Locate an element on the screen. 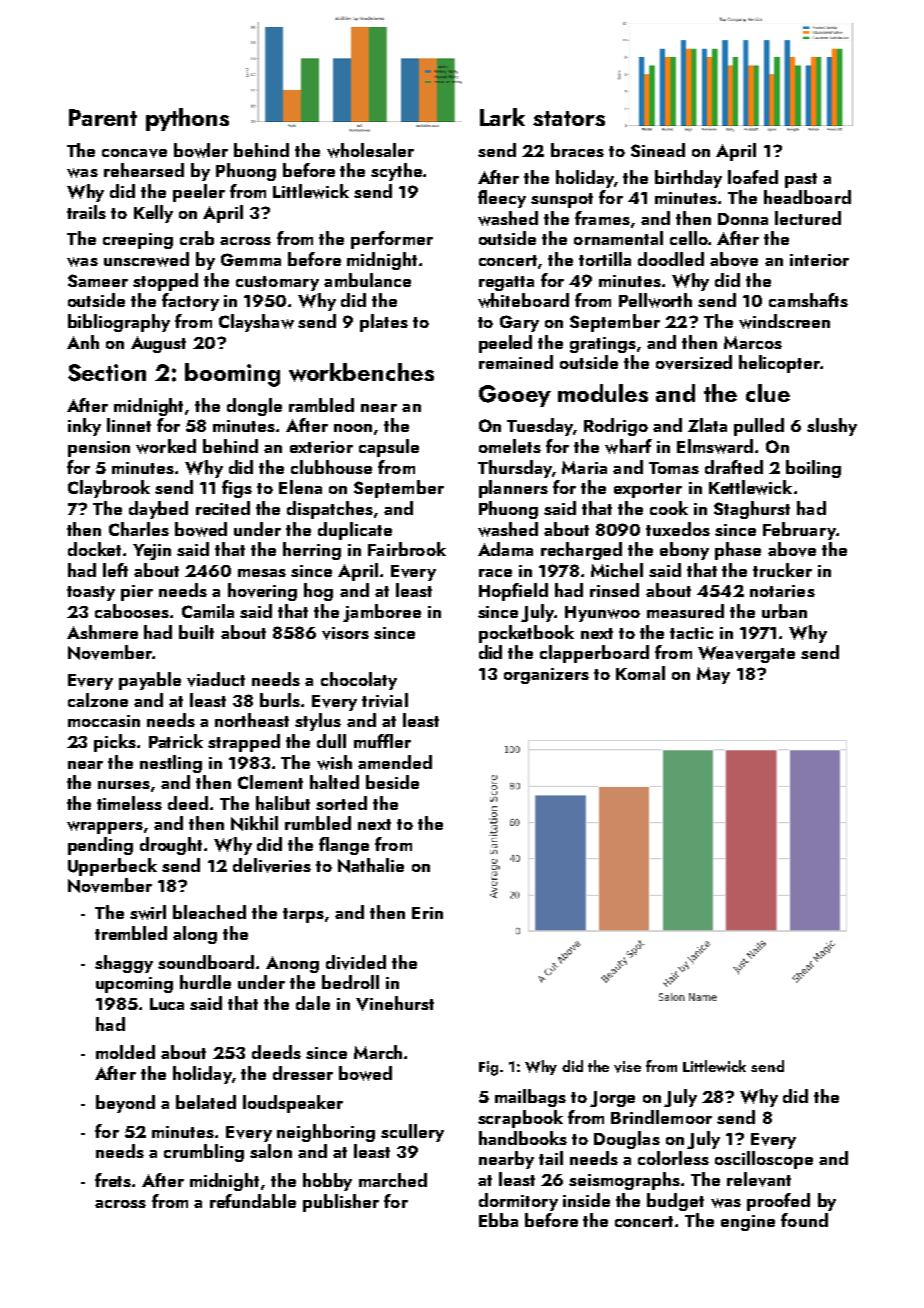 Image resolution: width=924 pixels, height=1308 pixels. Nathalie is located at coordinates (371, 865).
